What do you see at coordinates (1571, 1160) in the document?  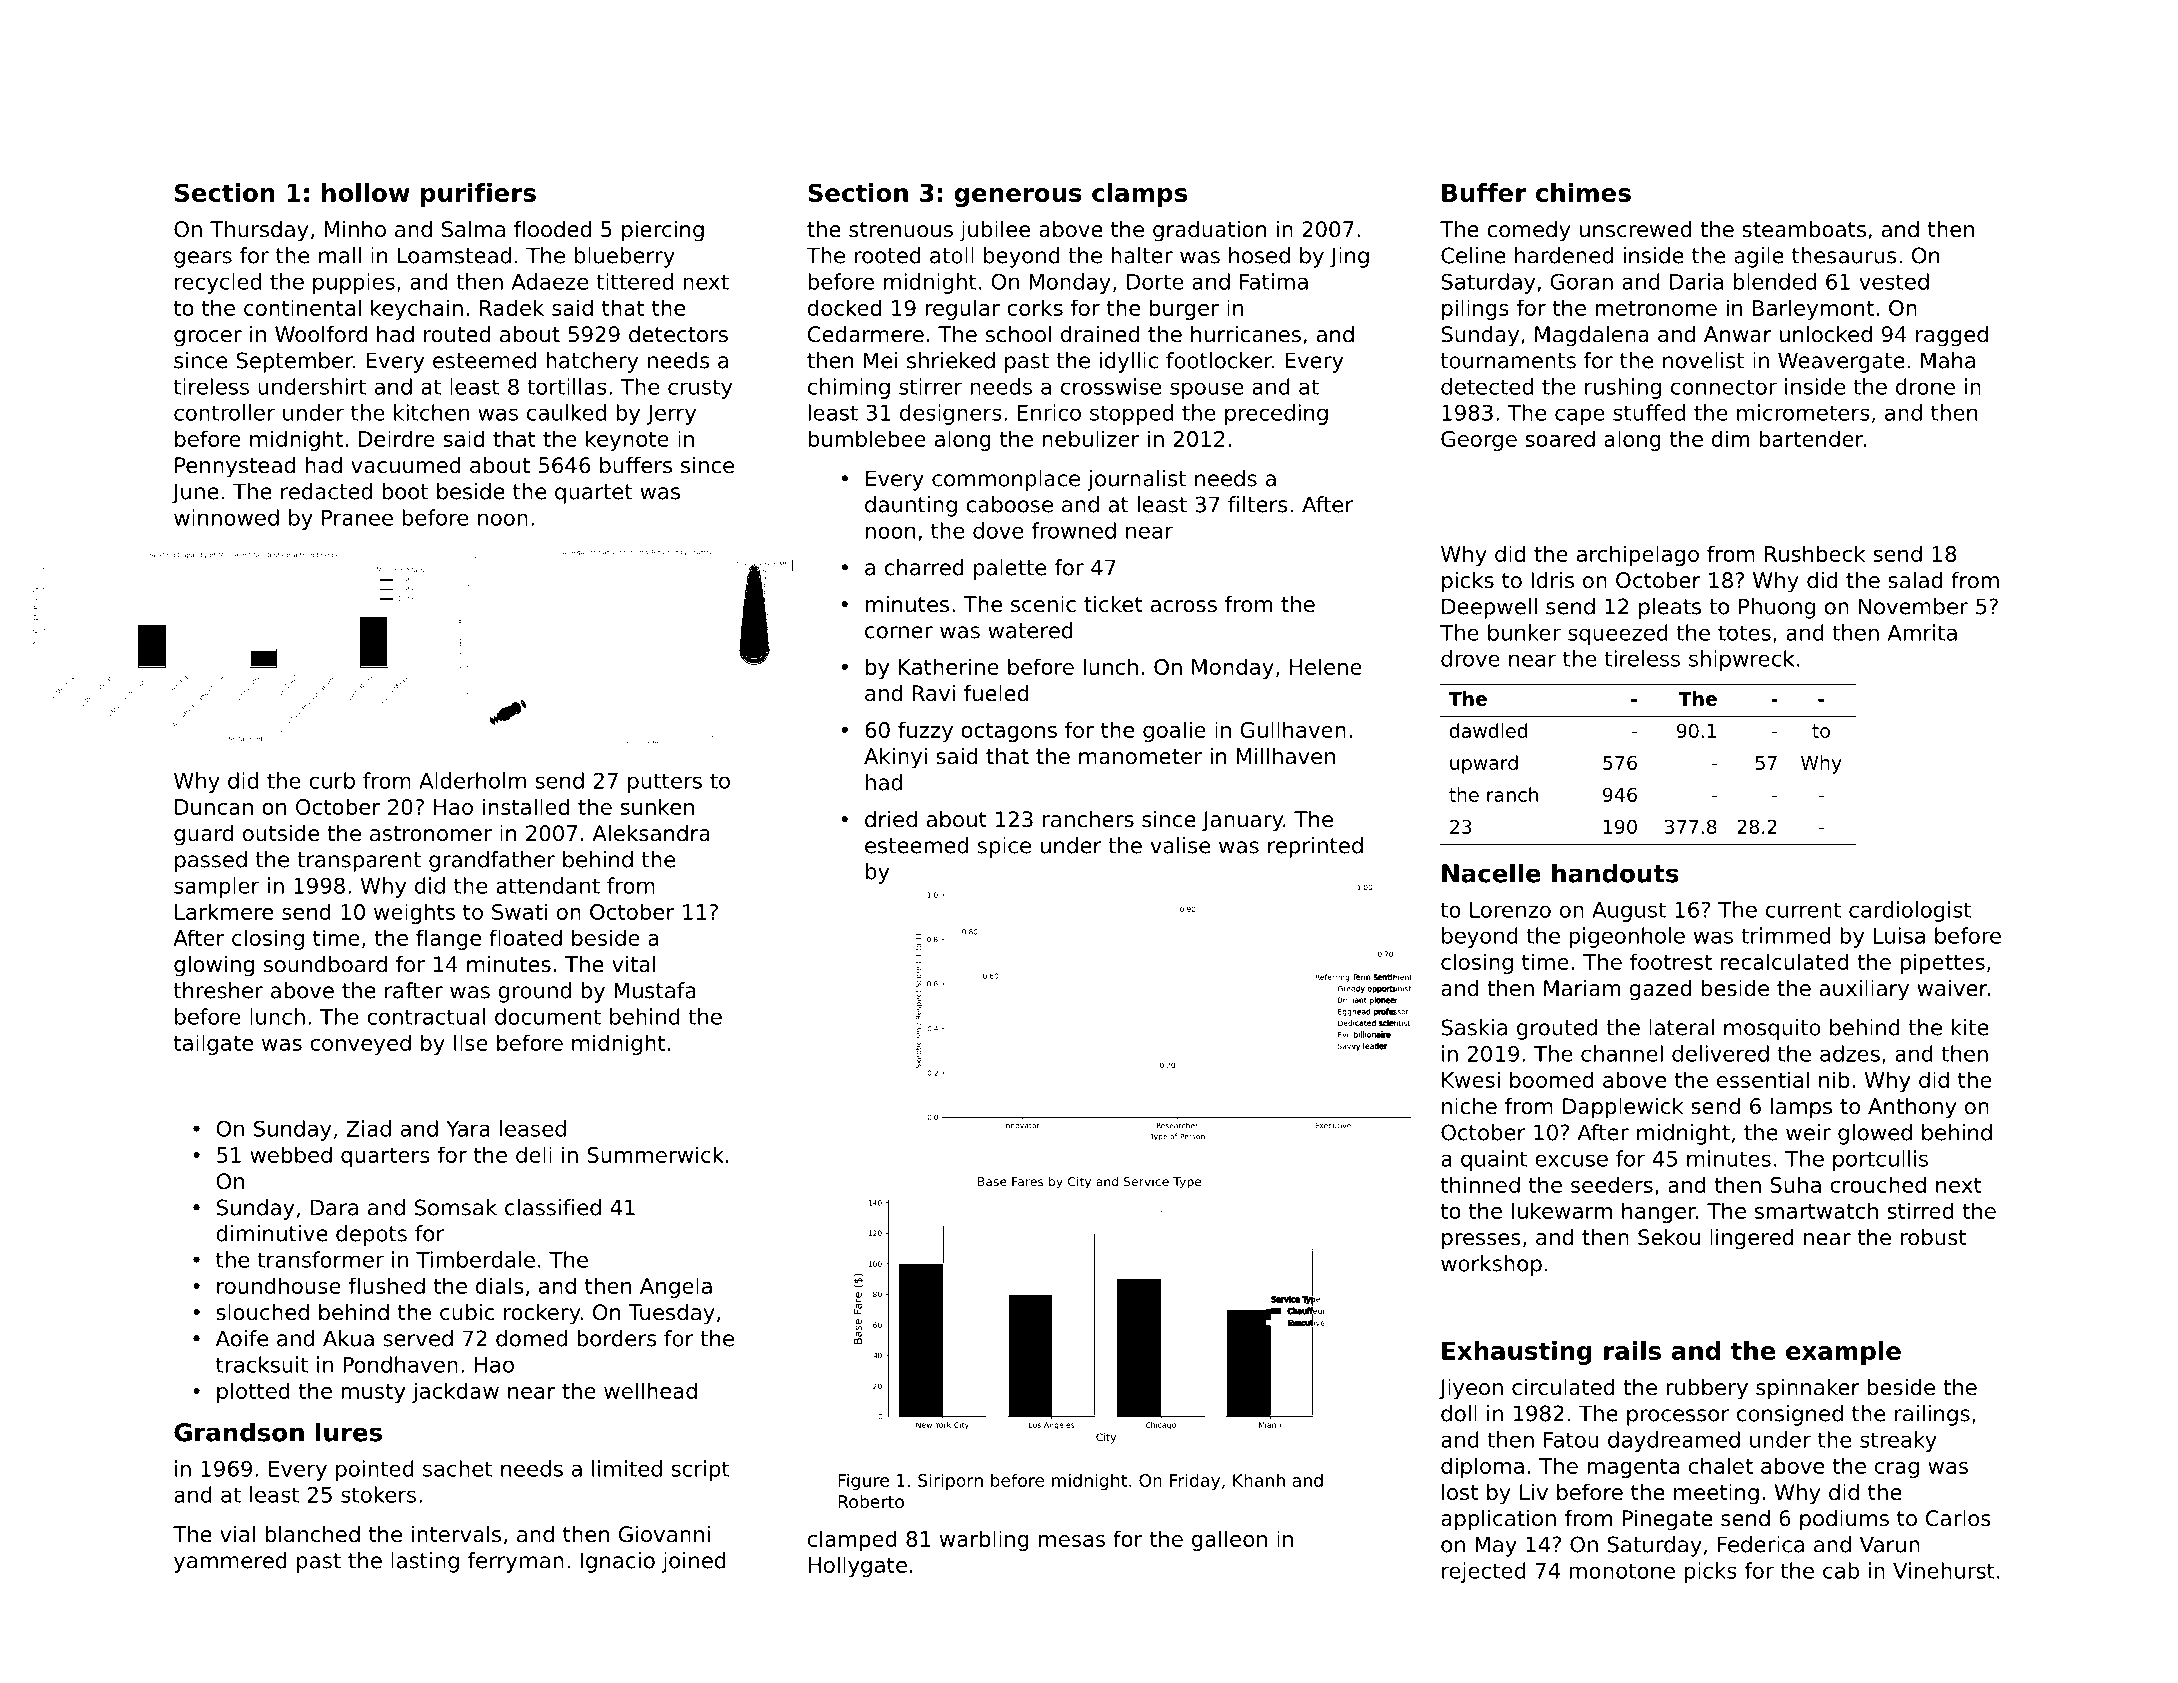 I see `excuse` at bounding box center [1571, 1160].
